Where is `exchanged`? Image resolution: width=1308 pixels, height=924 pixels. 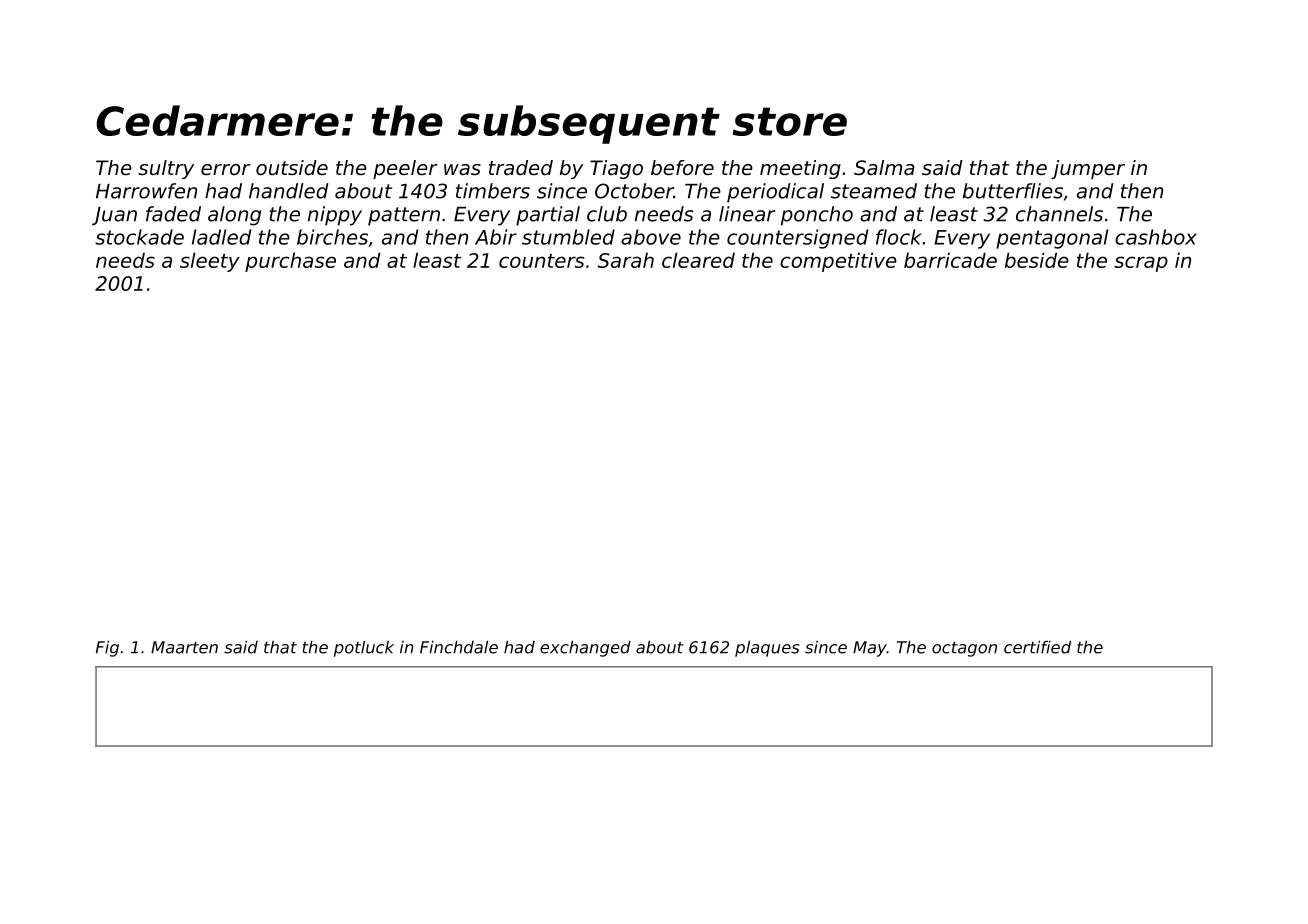
exchanged is located at coordinates (585, 649).
